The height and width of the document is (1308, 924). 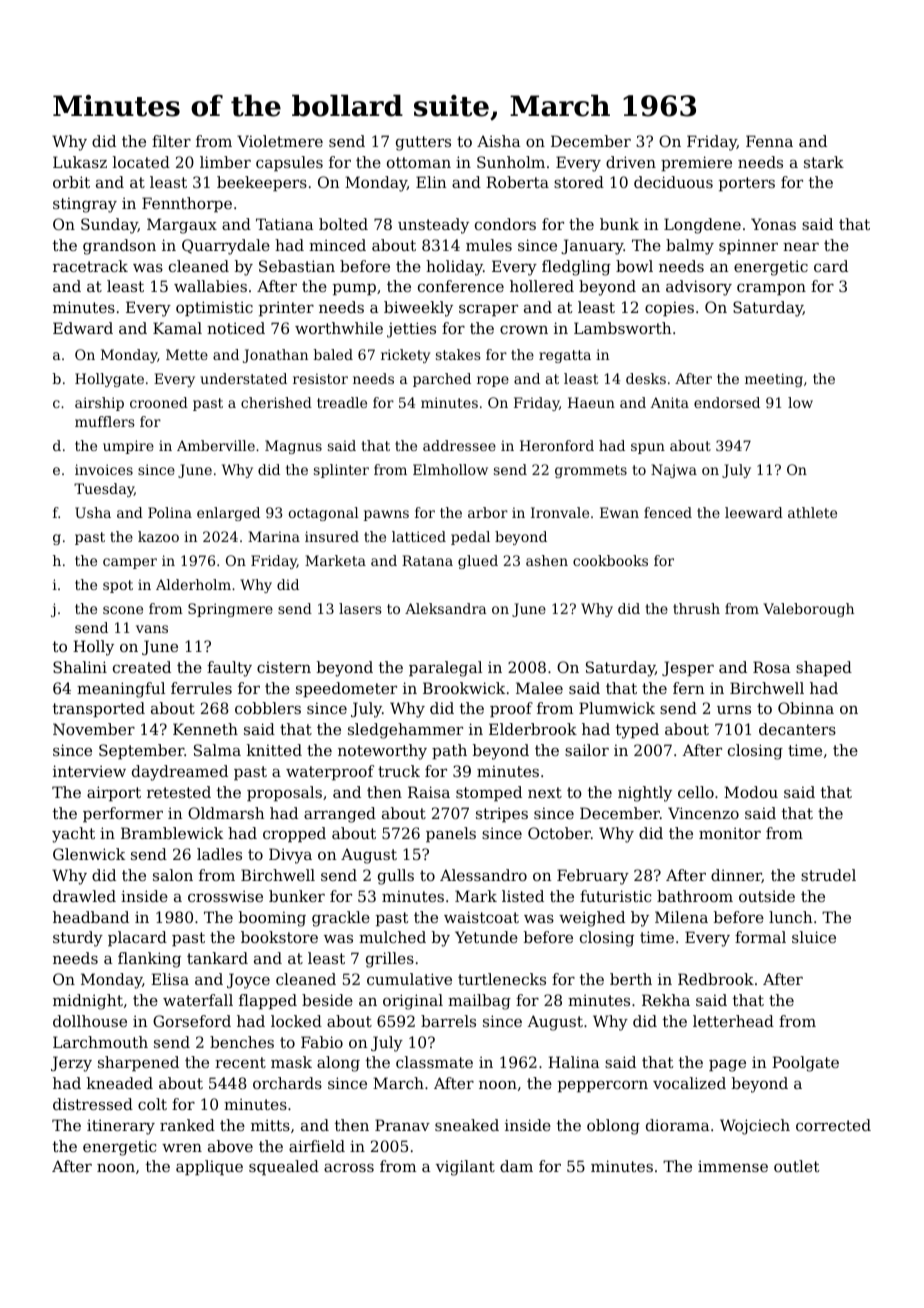 I want to click on applique, so click(x=209, y=1167).
